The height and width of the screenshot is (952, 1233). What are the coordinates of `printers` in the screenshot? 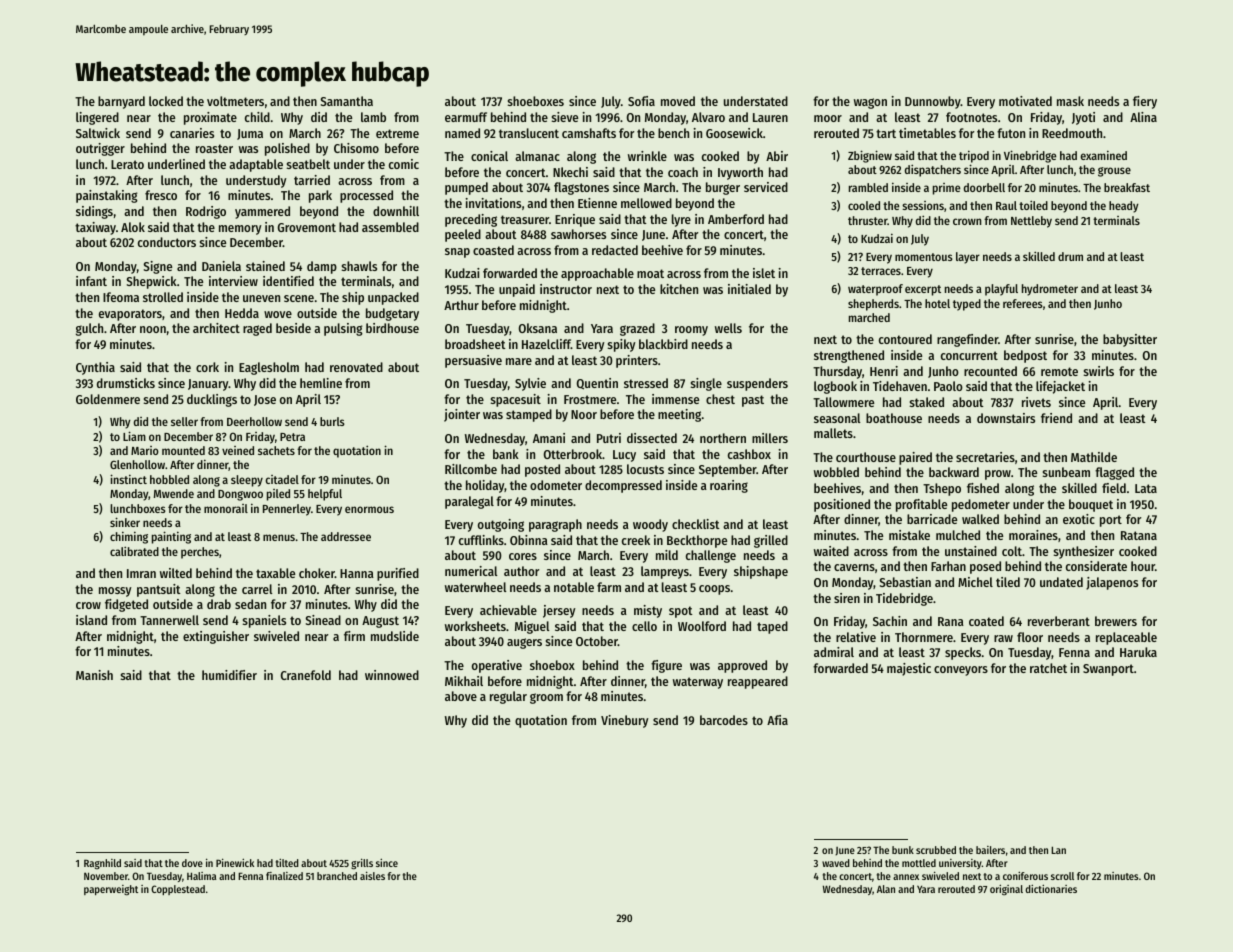 It's located at (637, 361).
